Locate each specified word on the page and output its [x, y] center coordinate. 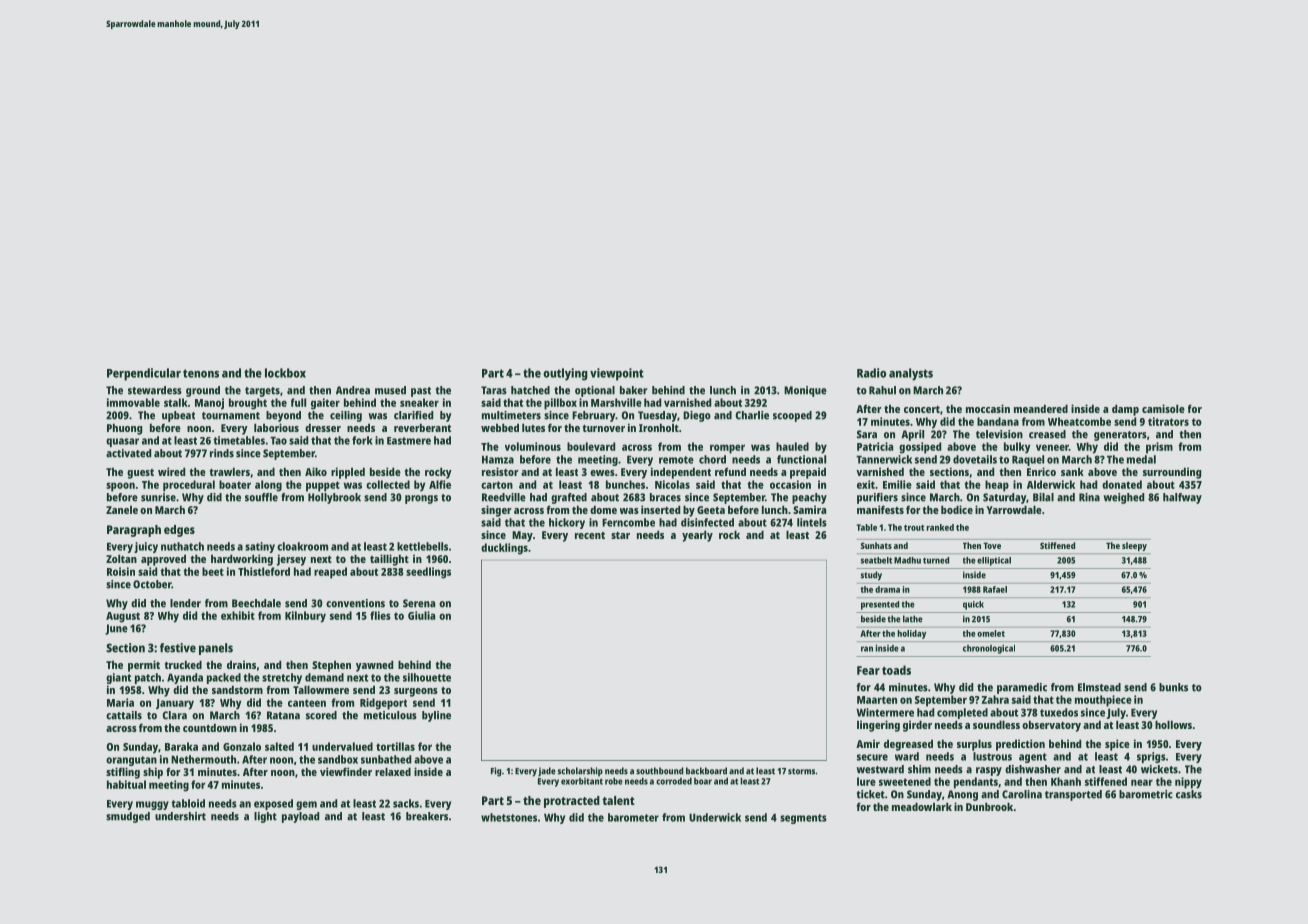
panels [216, 649]
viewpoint [617, 374]
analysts [911, 374]
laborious [276, 427]
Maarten [877, 700]
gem [306, 805]
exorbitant [582, 781]
